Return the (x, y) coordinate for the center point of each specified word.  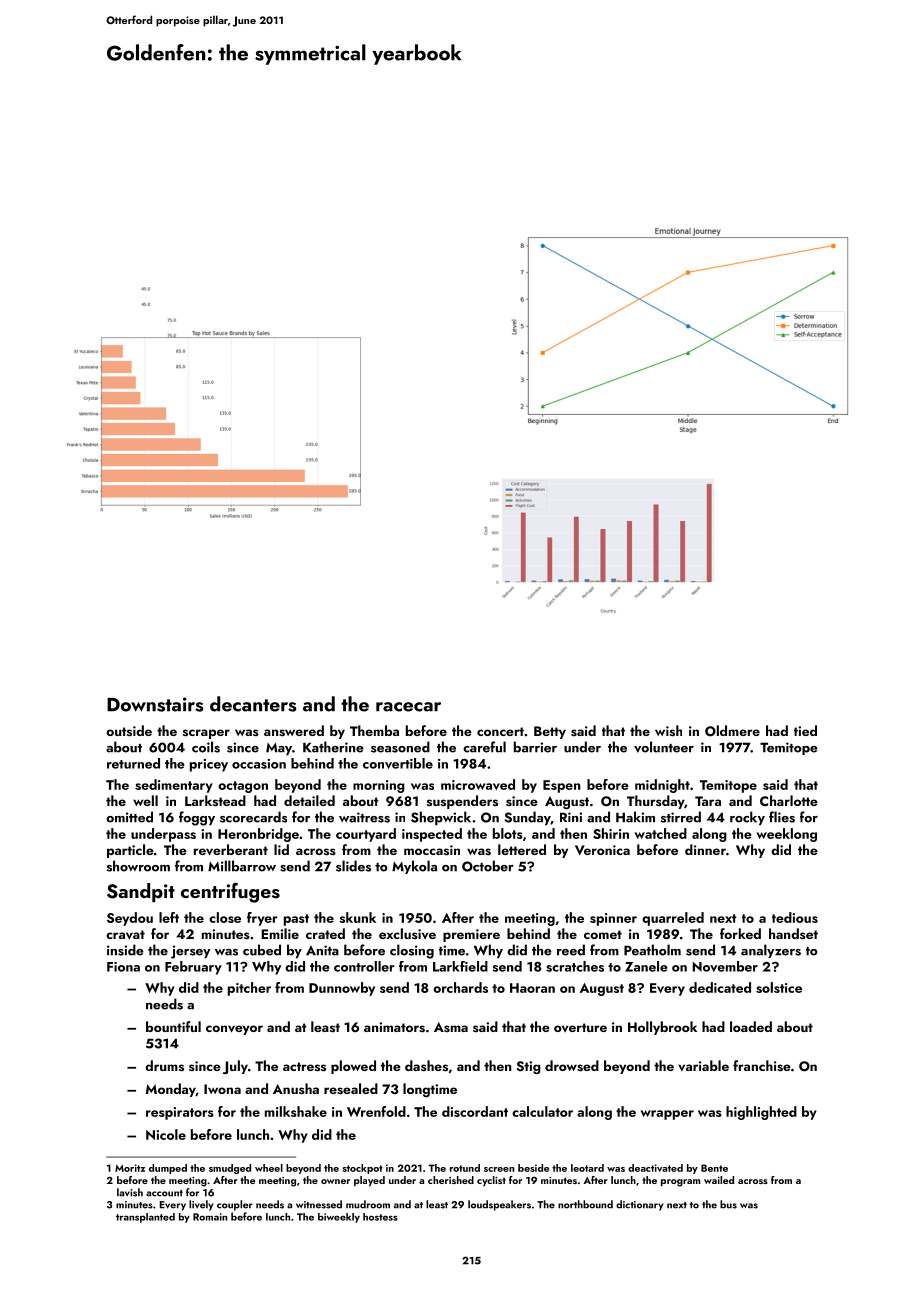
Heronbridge (258, 835)
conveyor (234, 1030)
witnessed (319, 1204)
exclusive (407, 933)
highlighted (761, 1113)
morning (379, 786)
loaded (751, 1026)
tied (805, 730)
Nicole (166, 1134)
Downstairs (155, 704)
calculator (542, 1111)
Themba (374, 730)
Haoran (532, 988)
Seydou (130, 919)
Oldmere (732, 731)
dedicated (720, 987)
